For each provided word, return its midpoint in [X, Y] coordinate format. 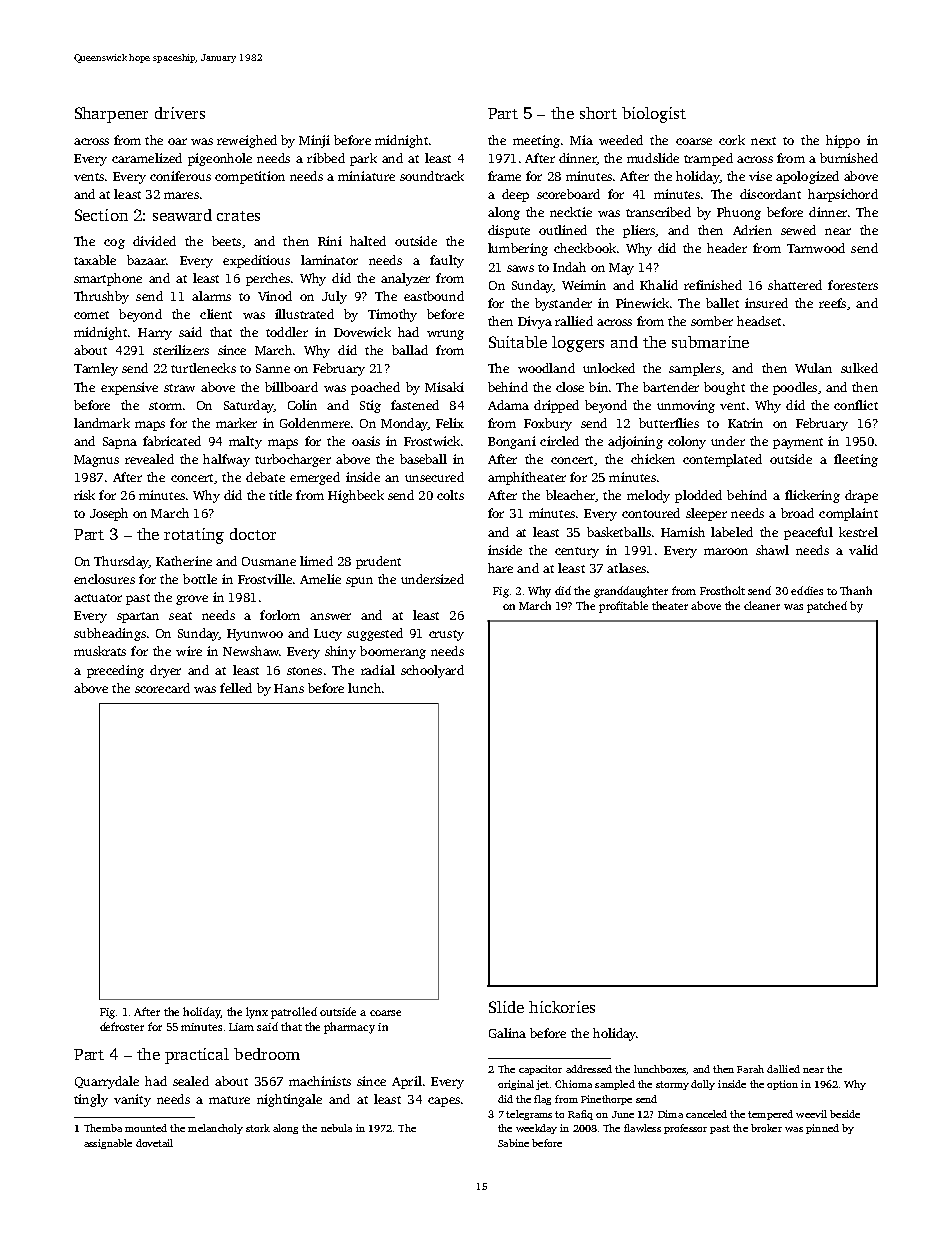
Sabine [513, 1143]
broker [766, 1128]
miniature [366, 176]
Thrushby [101, 297]
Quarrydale [107, 1082]
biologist [654, 115]
